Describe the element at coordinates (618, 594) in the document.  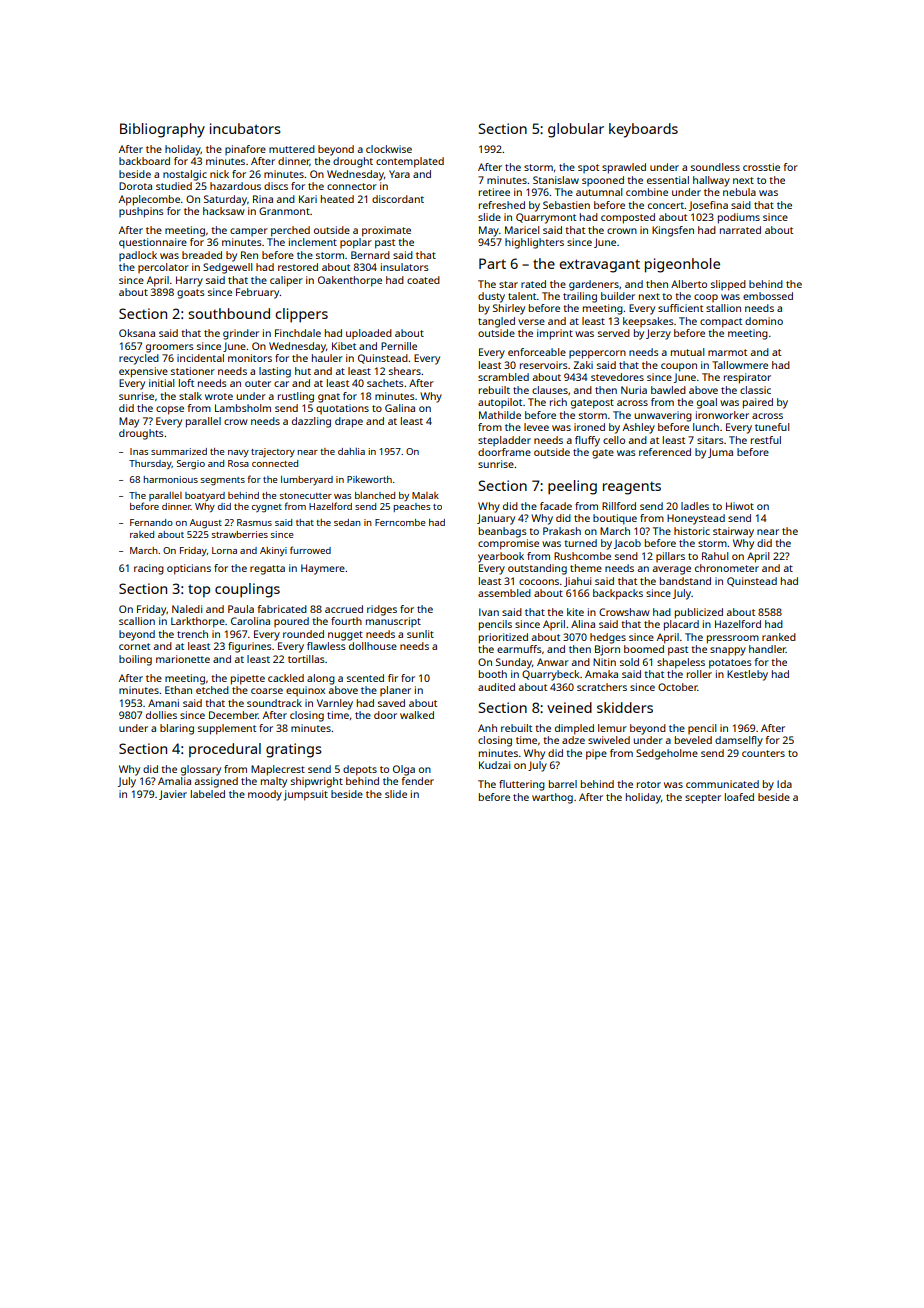
I see `backpacks` at that location.
